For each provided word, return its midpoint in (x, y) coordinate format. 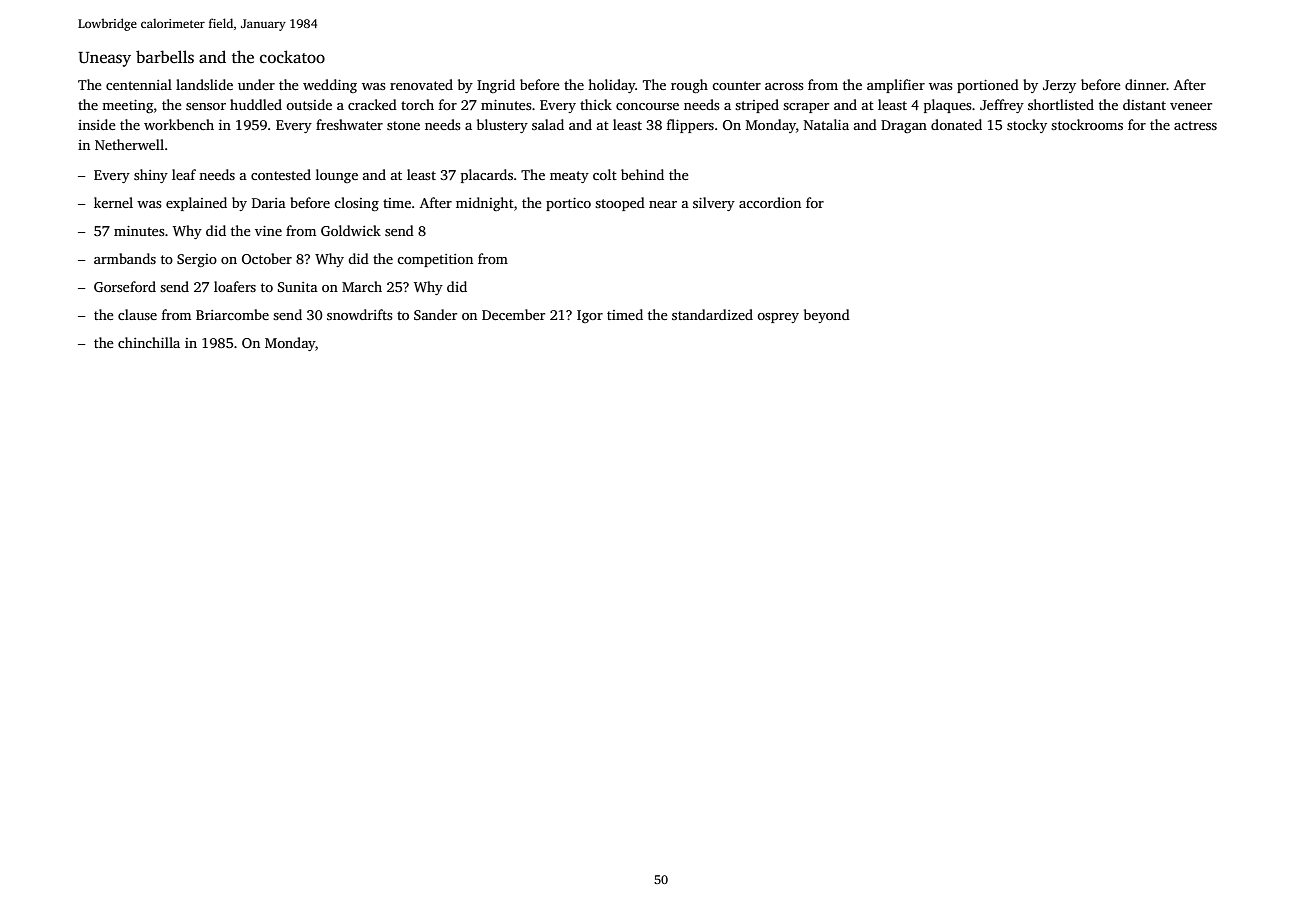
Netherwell (129, 144)
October (267, 258)
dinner (1145, 84)
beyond (827, 316)
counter (736, 85)
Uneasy (104, 59)
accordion (770, 202)
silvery (714, 204)
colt (605, 174)
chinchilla (149, 342)
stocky (1027, 126)
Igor (590, 316)
